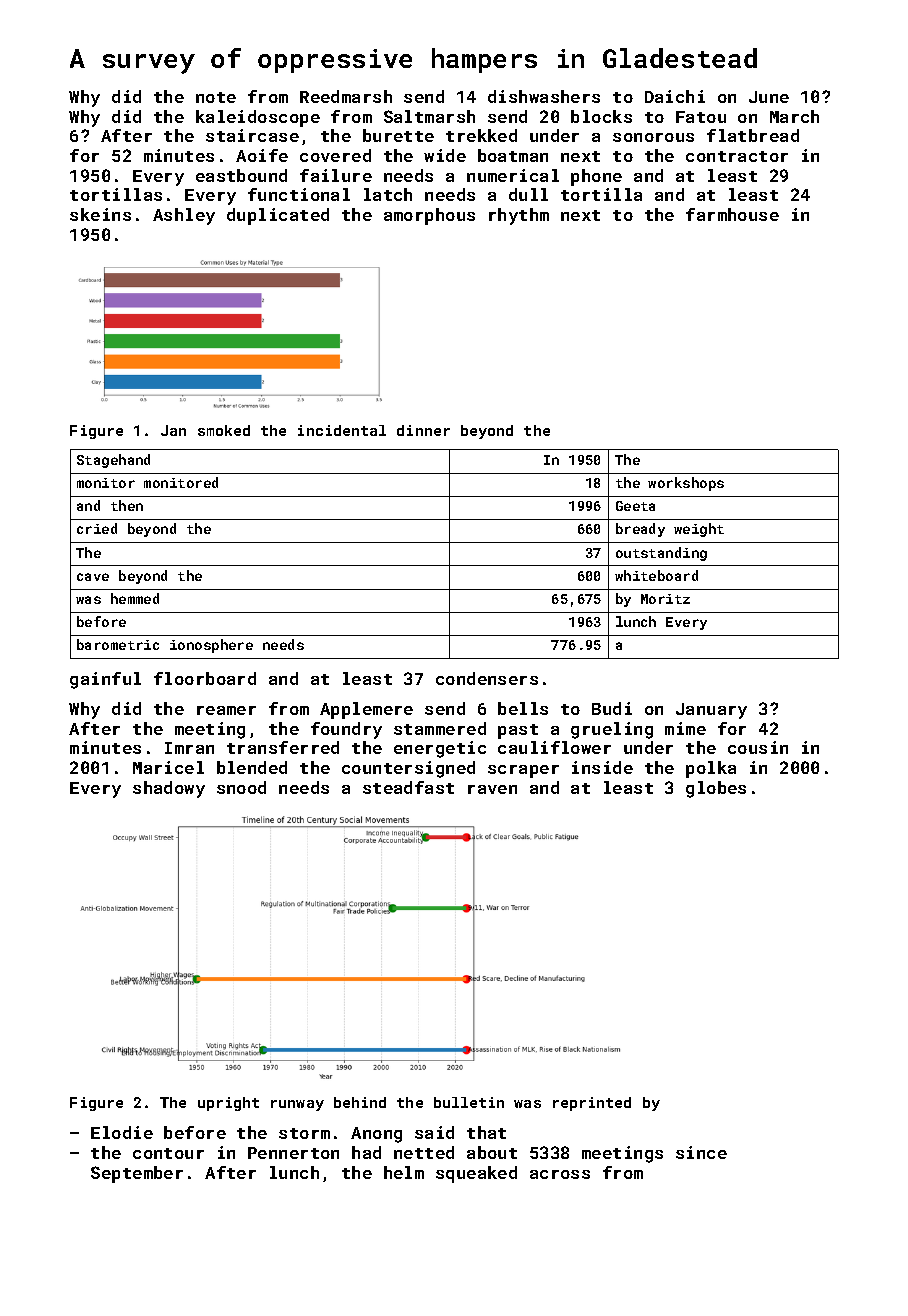 This screenshot has width=908, height=1316. What do you see at coordinates (592, 1104) in the screenshot?
I see `reprinted` at bounding box center [592, 1104].
